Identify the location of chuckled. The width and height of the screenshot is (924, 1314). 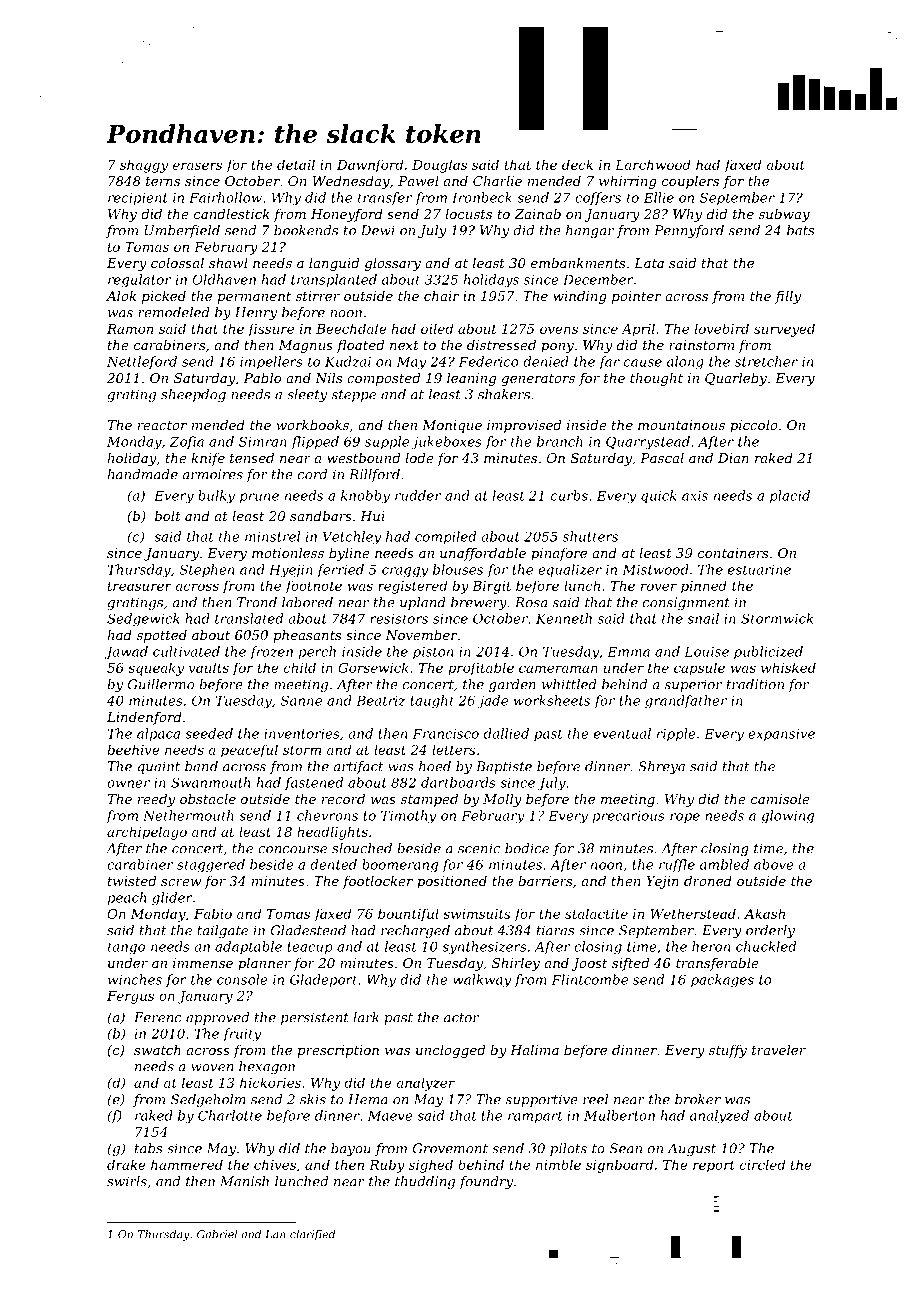
(766, 946).
